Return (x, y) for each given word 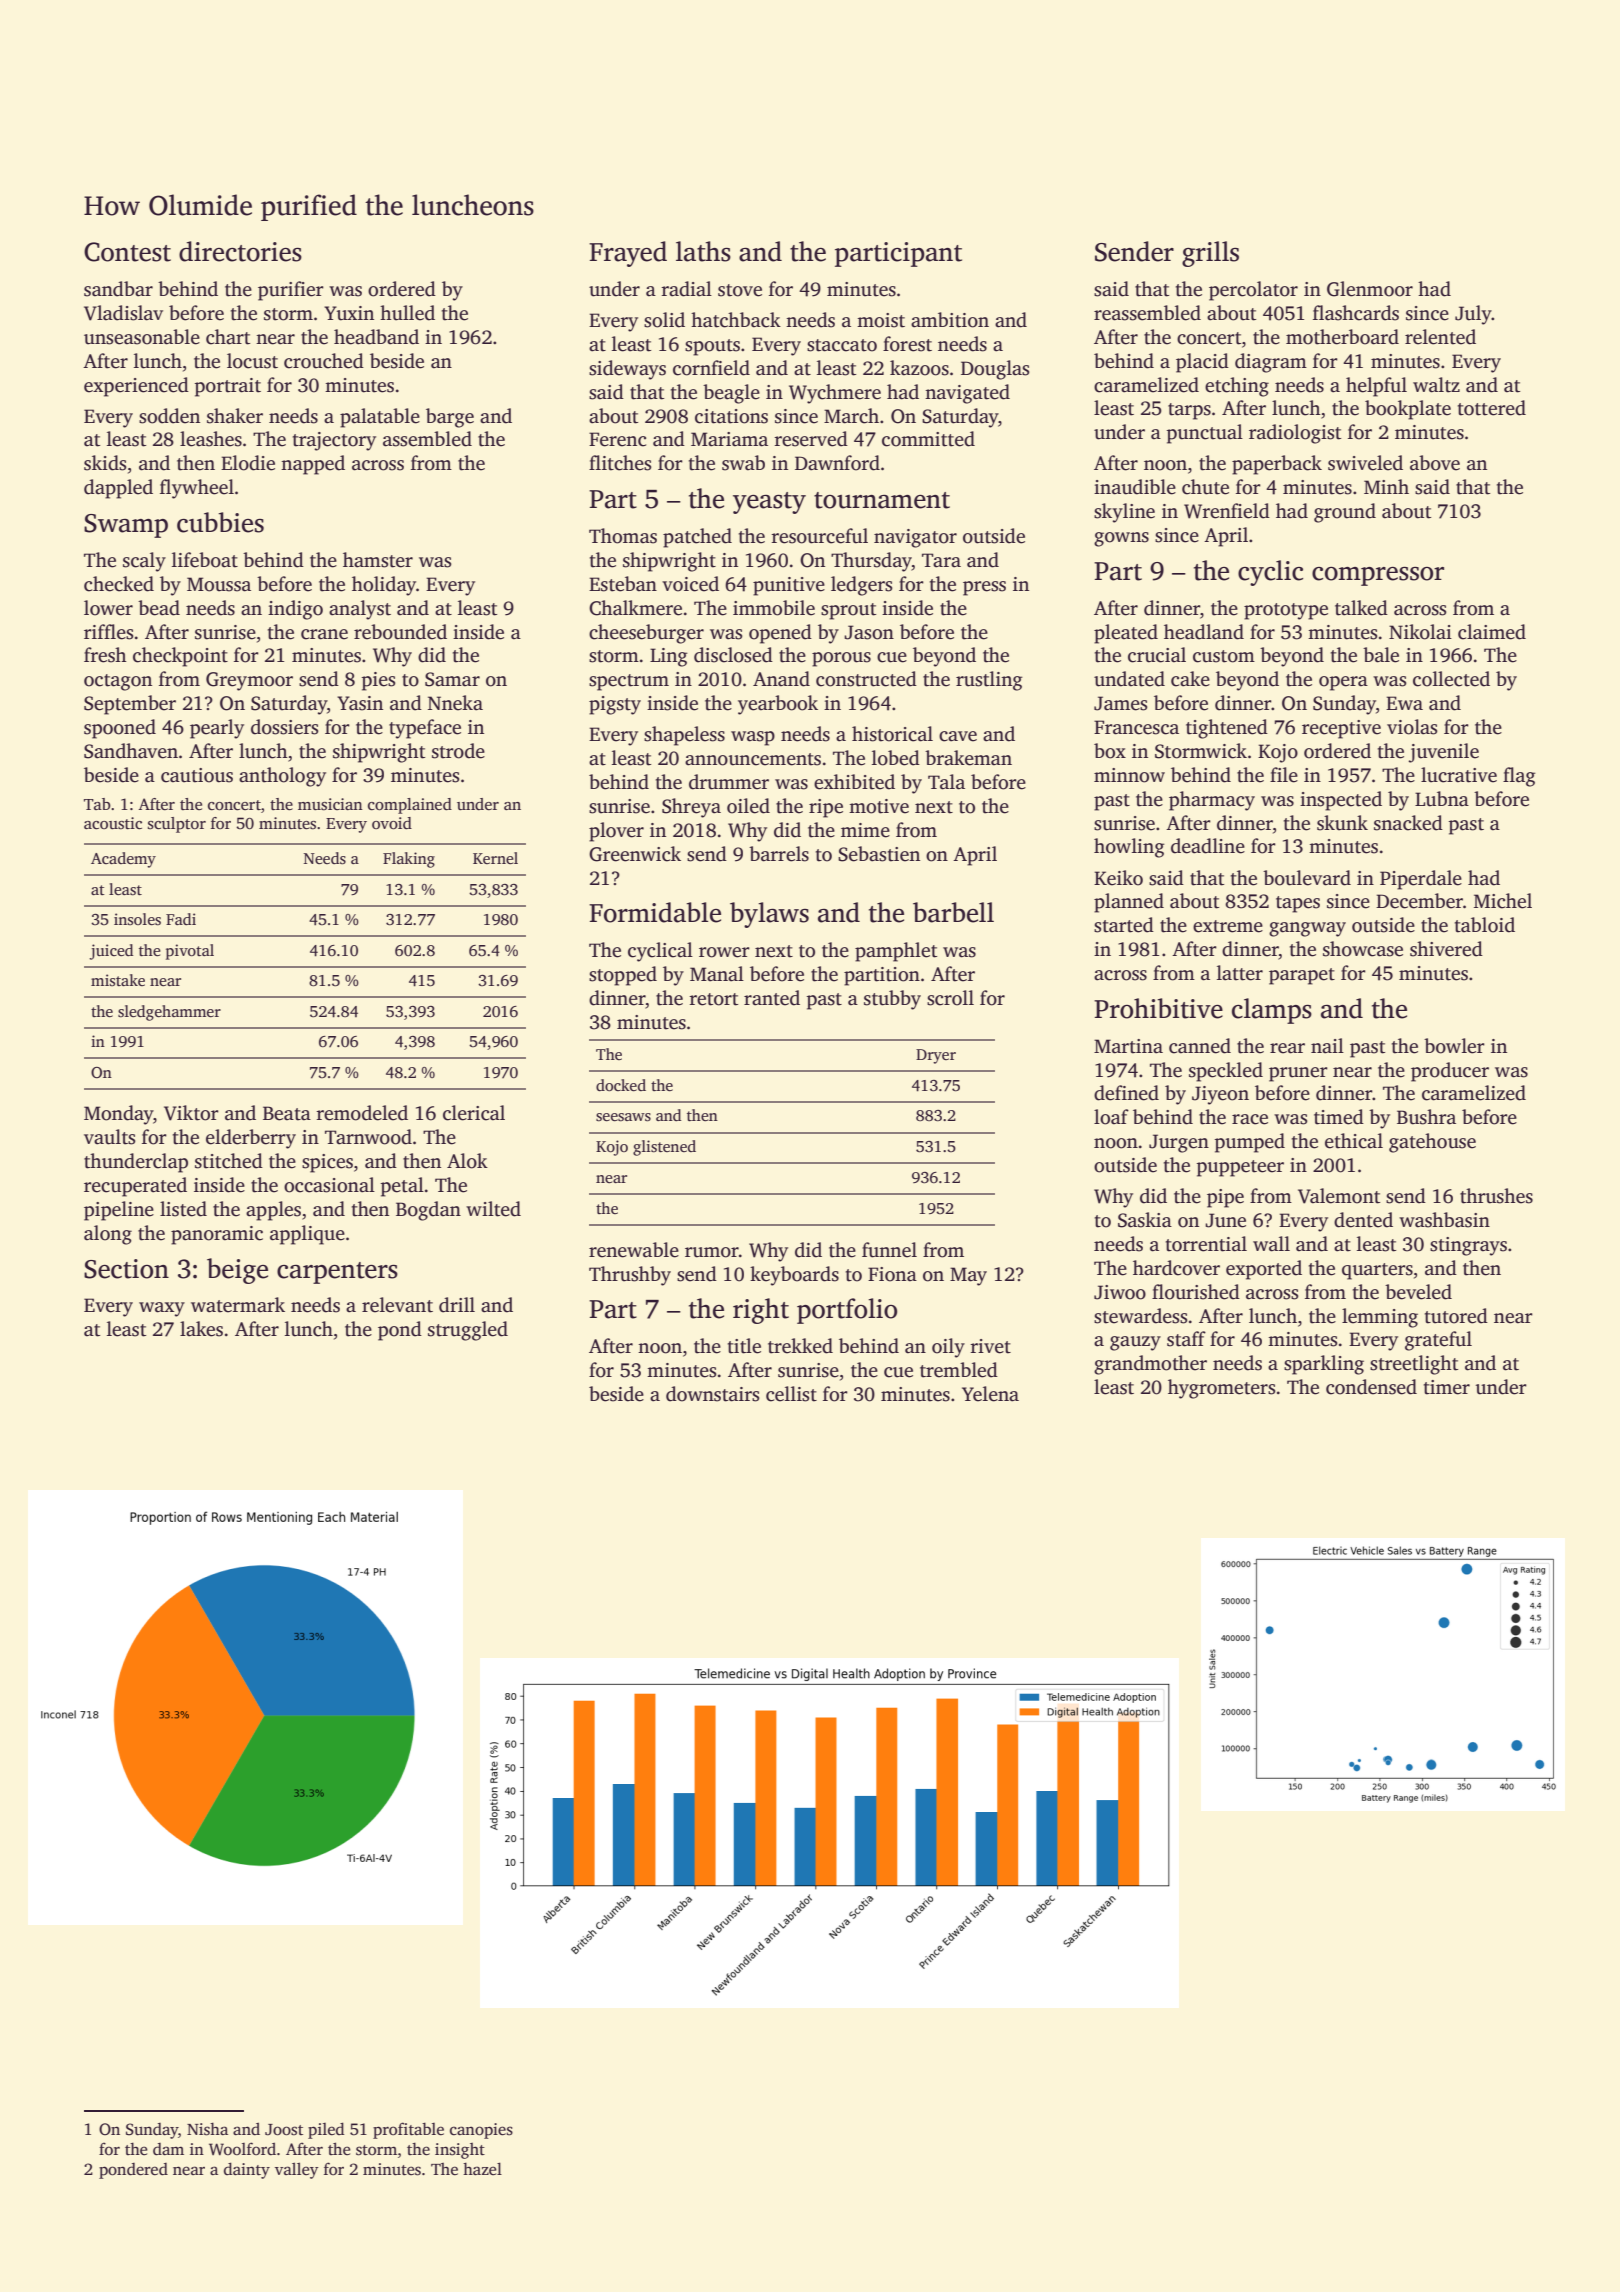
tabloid (1485, 925)
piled (326, 2130)
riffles (108, 632)
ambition (950, 320)
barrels (779, 854)
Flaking (409, 860)
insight (460, 2151)
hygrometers (1221, 1389)
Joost (284, 2130)
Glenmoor (1370, 289)
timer (1447, 1387)
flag (1519, 777)
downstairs (712, 1394)
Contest (127, 252)
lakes (201, 1329)
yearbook (778, 705)
